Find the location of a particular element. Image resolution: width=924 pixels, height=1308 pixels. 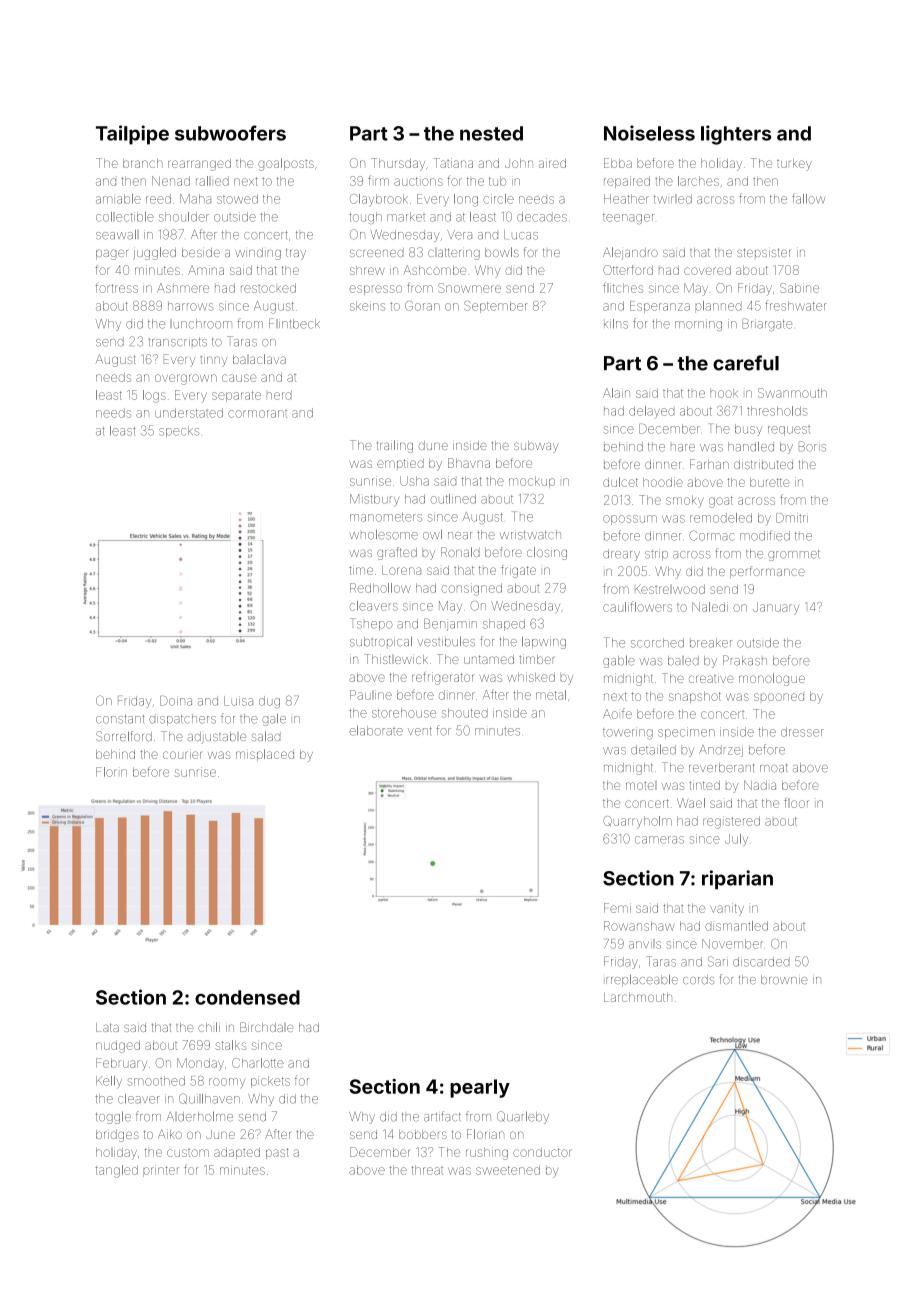

printer is located at coordinates (161, 1171).
